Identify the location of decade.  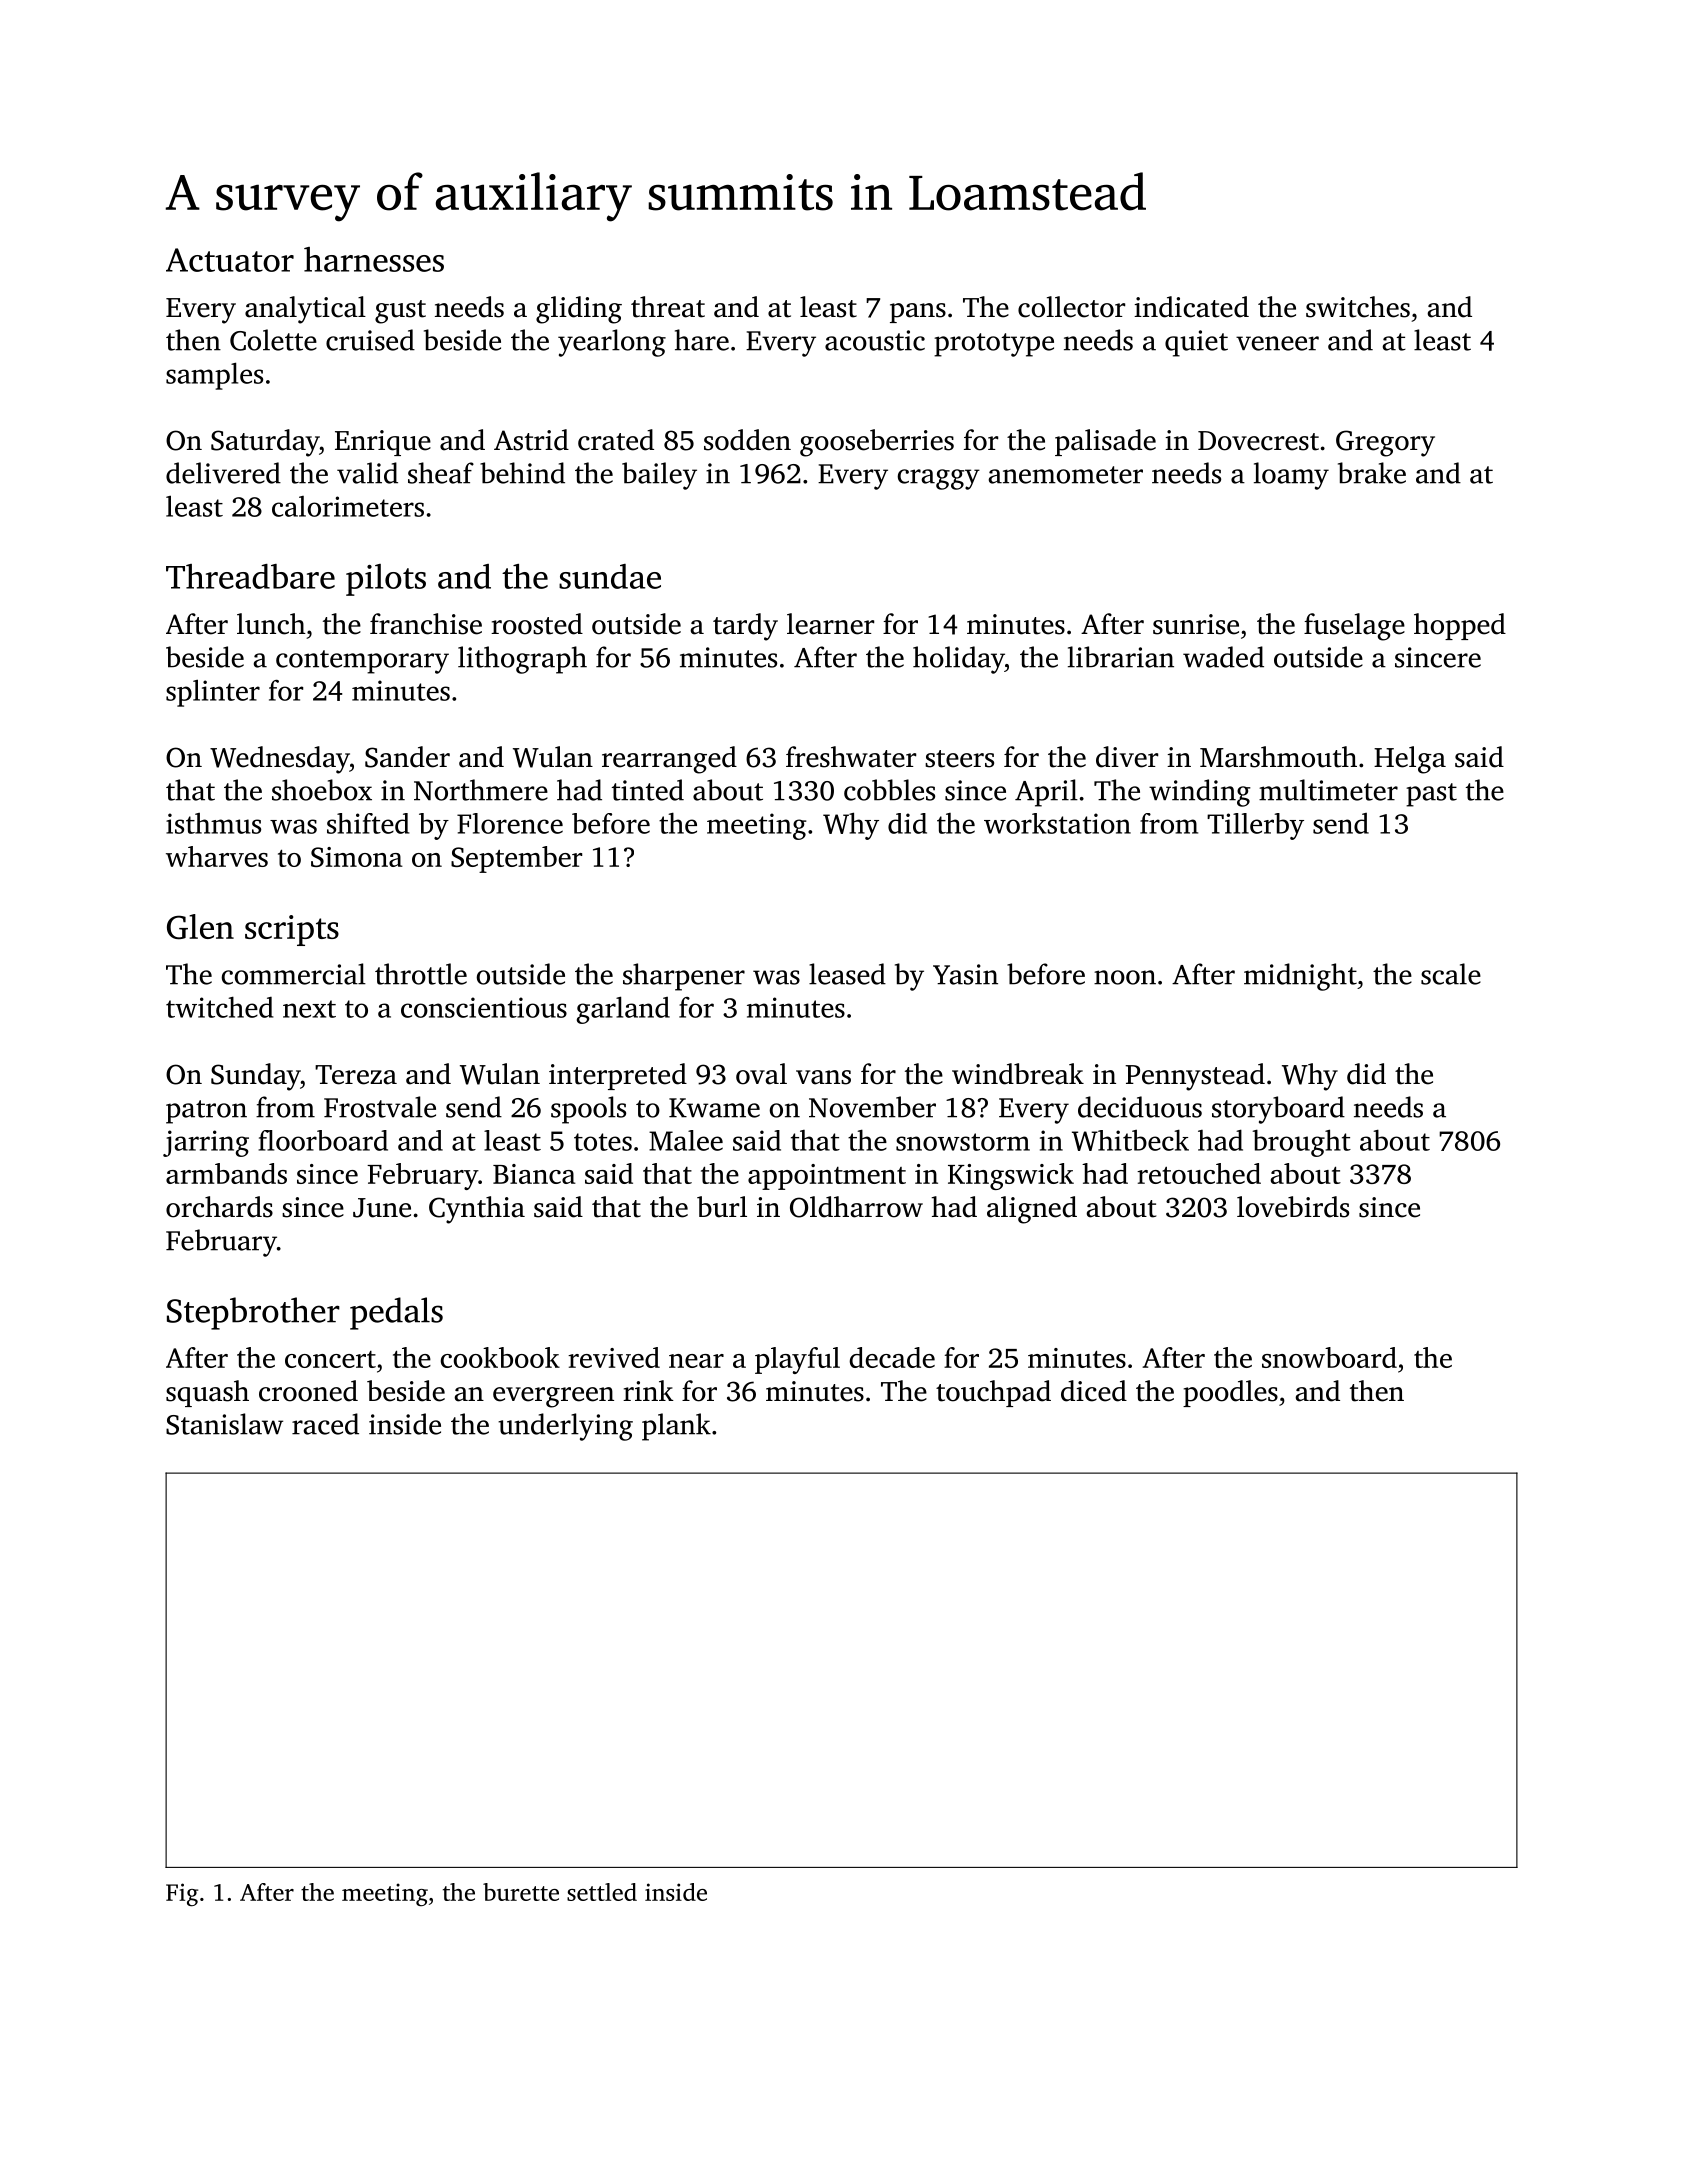
(892, 1357).
